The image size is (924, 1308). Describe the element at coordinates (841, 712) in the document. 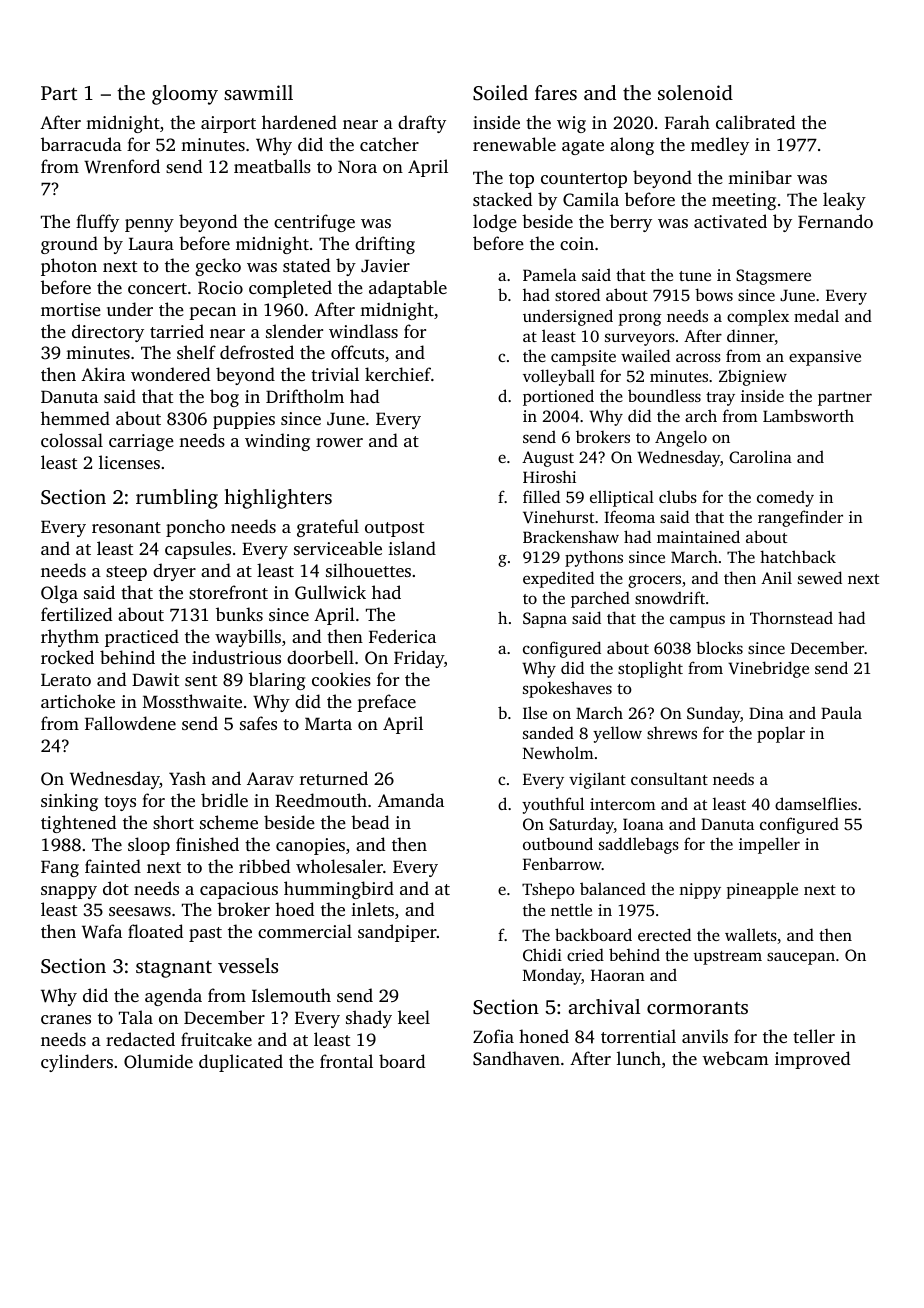

I see `Paula` at that location.
